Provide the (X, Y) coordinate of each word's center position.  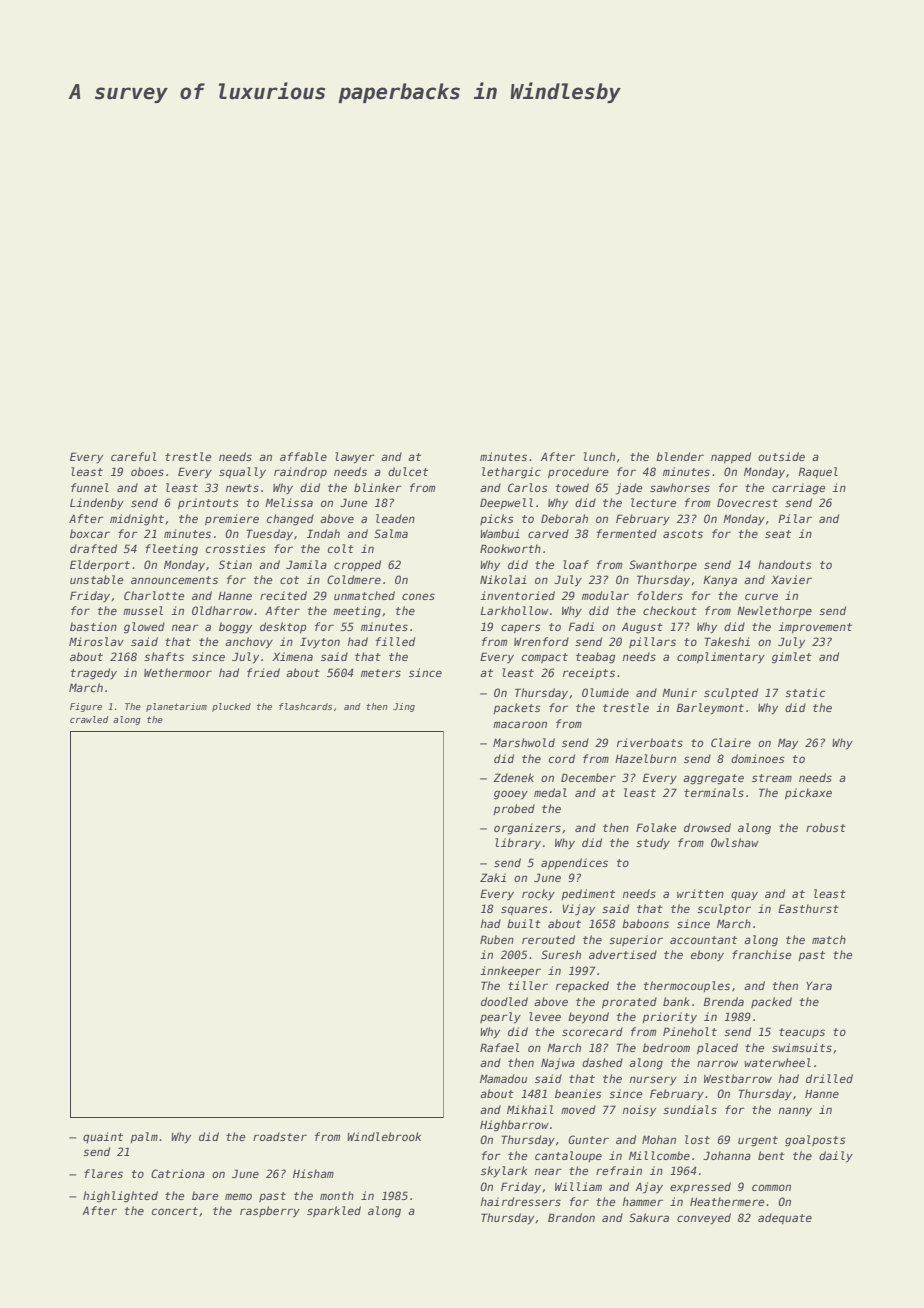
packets (516, 708)
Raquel (818, 472)
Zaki (493, 877)
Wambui (500, 533)
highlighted (120, 1197)
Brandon (571, 1217)
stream (772, 778)
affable (303, 456)
